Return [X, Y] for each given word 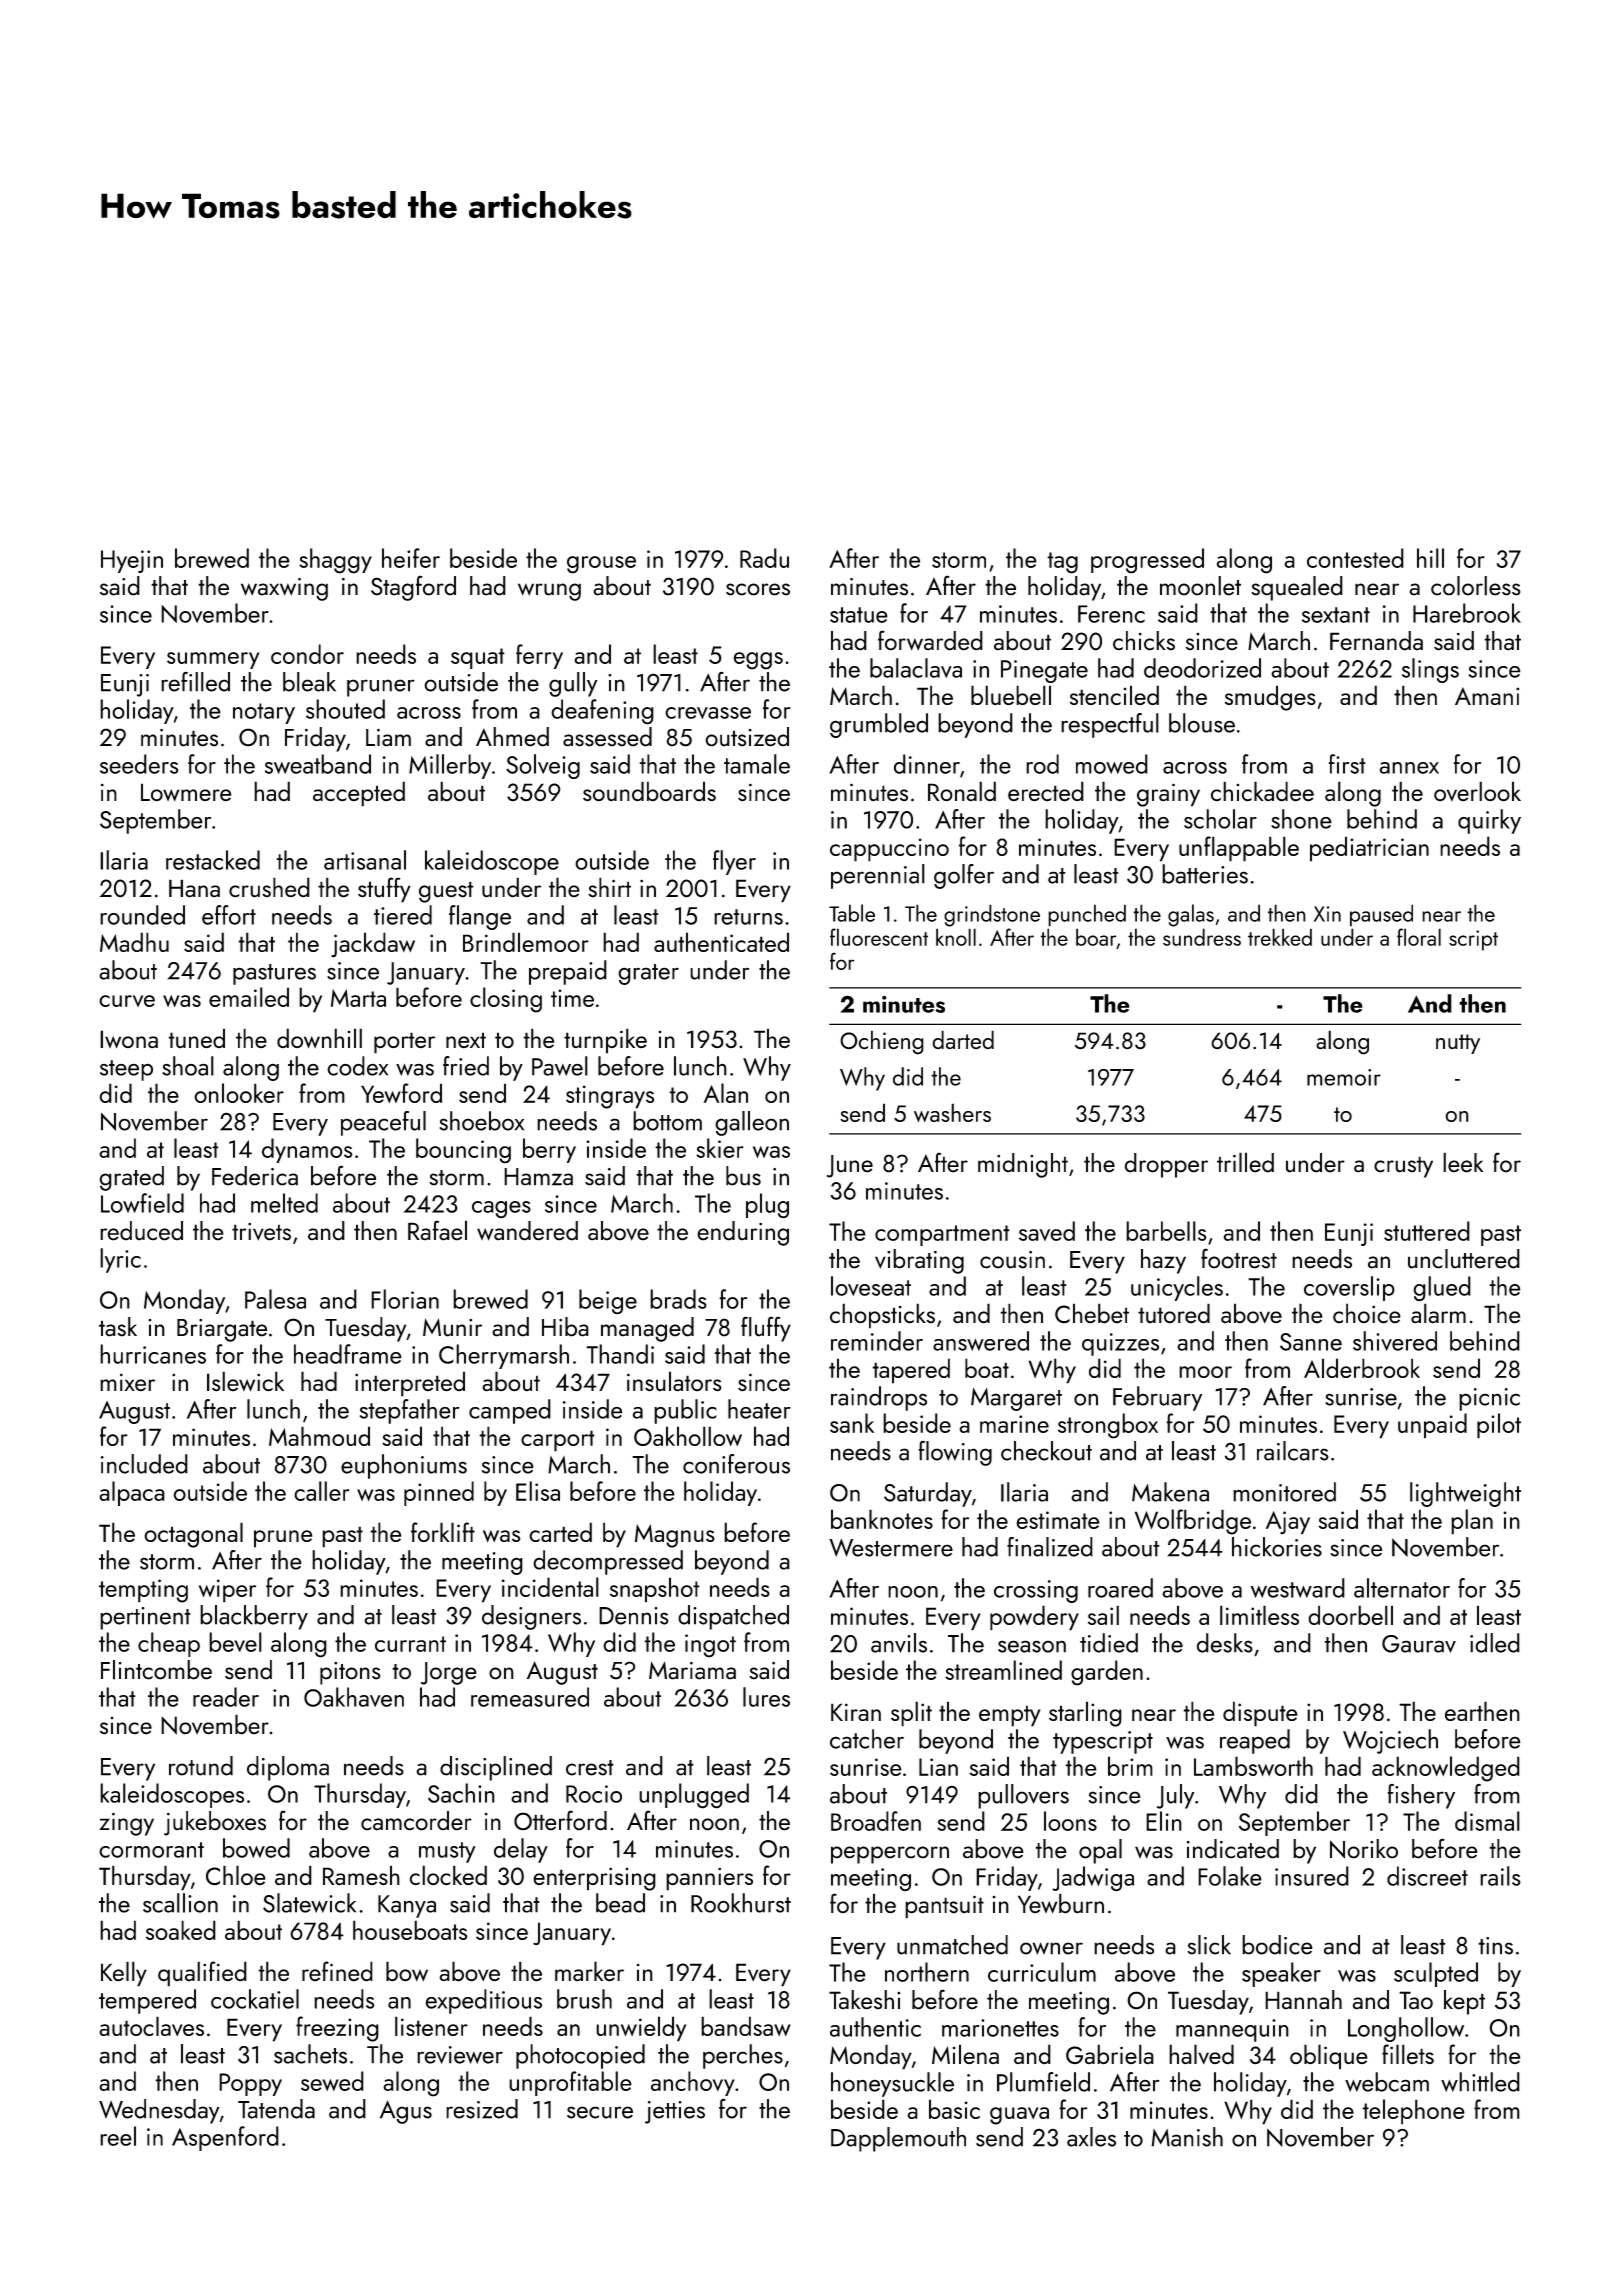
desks [1225, 1643]
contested [1355, 558]
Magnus [675, 1536]
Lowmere [186, 792]
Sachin [461, 1793]
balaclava [916, 668]
